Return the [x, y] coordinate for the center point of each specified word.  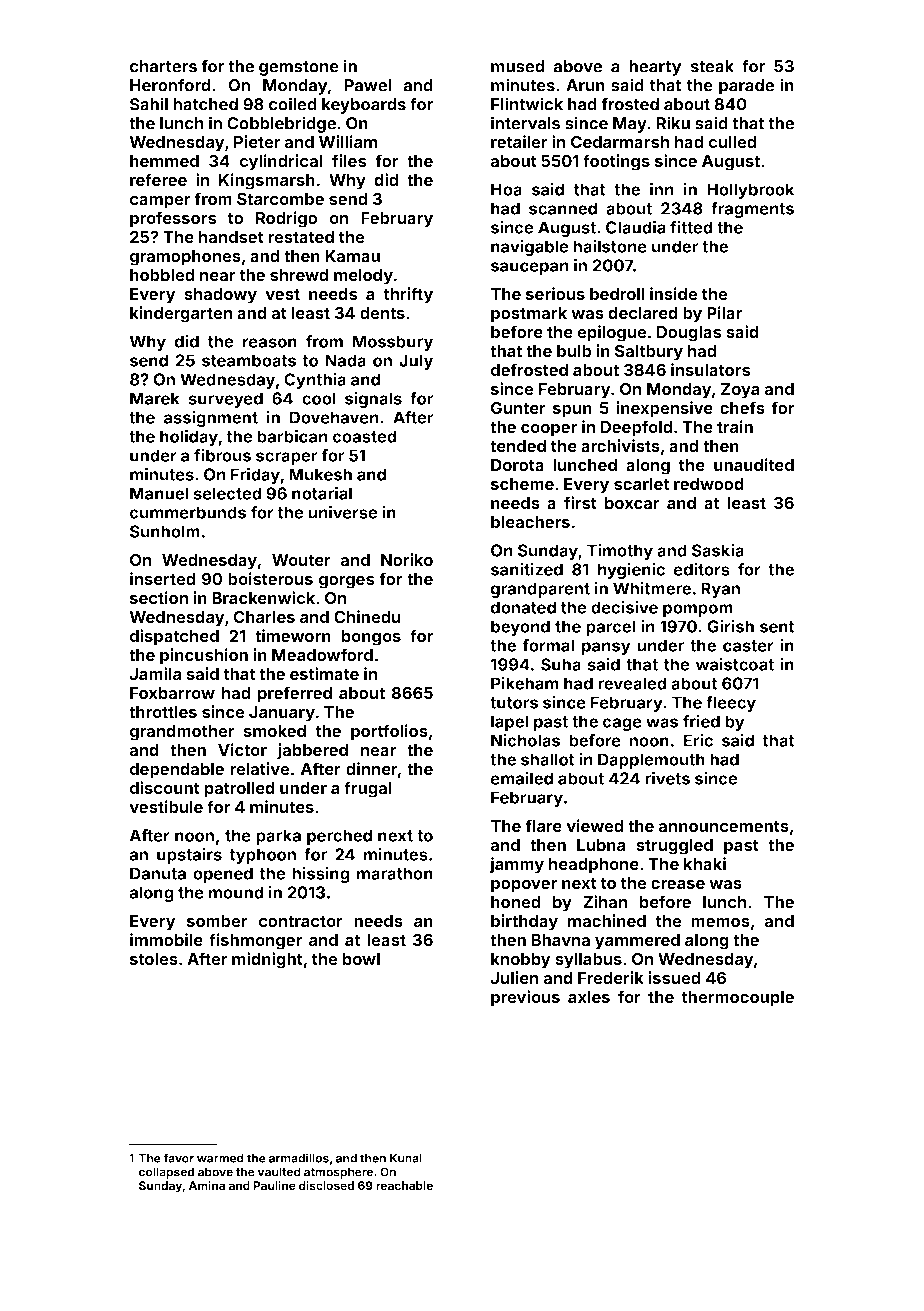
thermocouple [737, 999]
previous [525, 998]
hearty [655, 68]
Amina [207, 1185]
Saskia [718, 550]
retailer [519, 142]
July [416, 362]
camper [160, 202]
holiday [189, 437]
